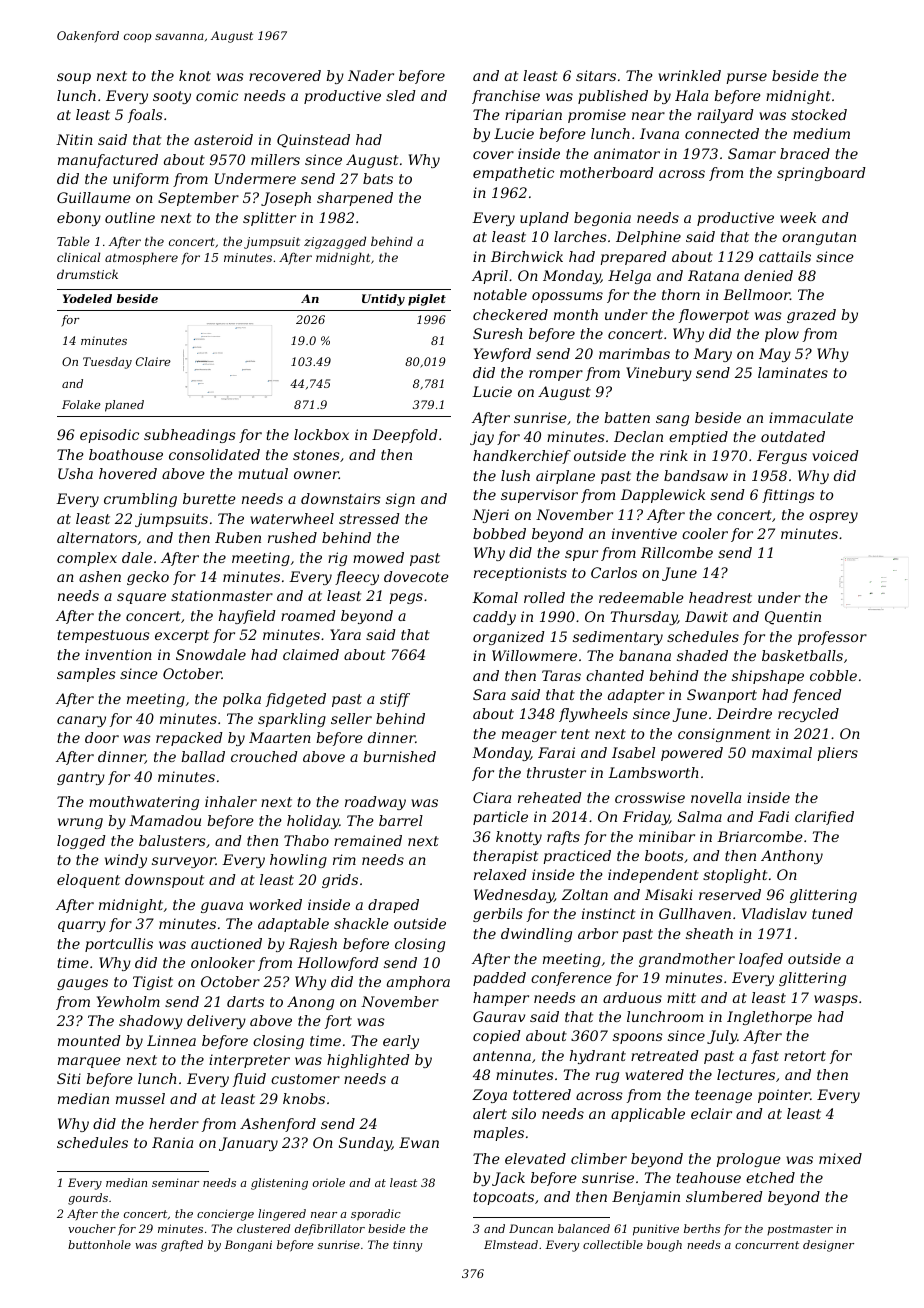 The width and height of the screenshot is (924, 1308). What do you see at coordinates (130, 217) in the screenshot?
I see `outline` at bounding box center [130, 217].
